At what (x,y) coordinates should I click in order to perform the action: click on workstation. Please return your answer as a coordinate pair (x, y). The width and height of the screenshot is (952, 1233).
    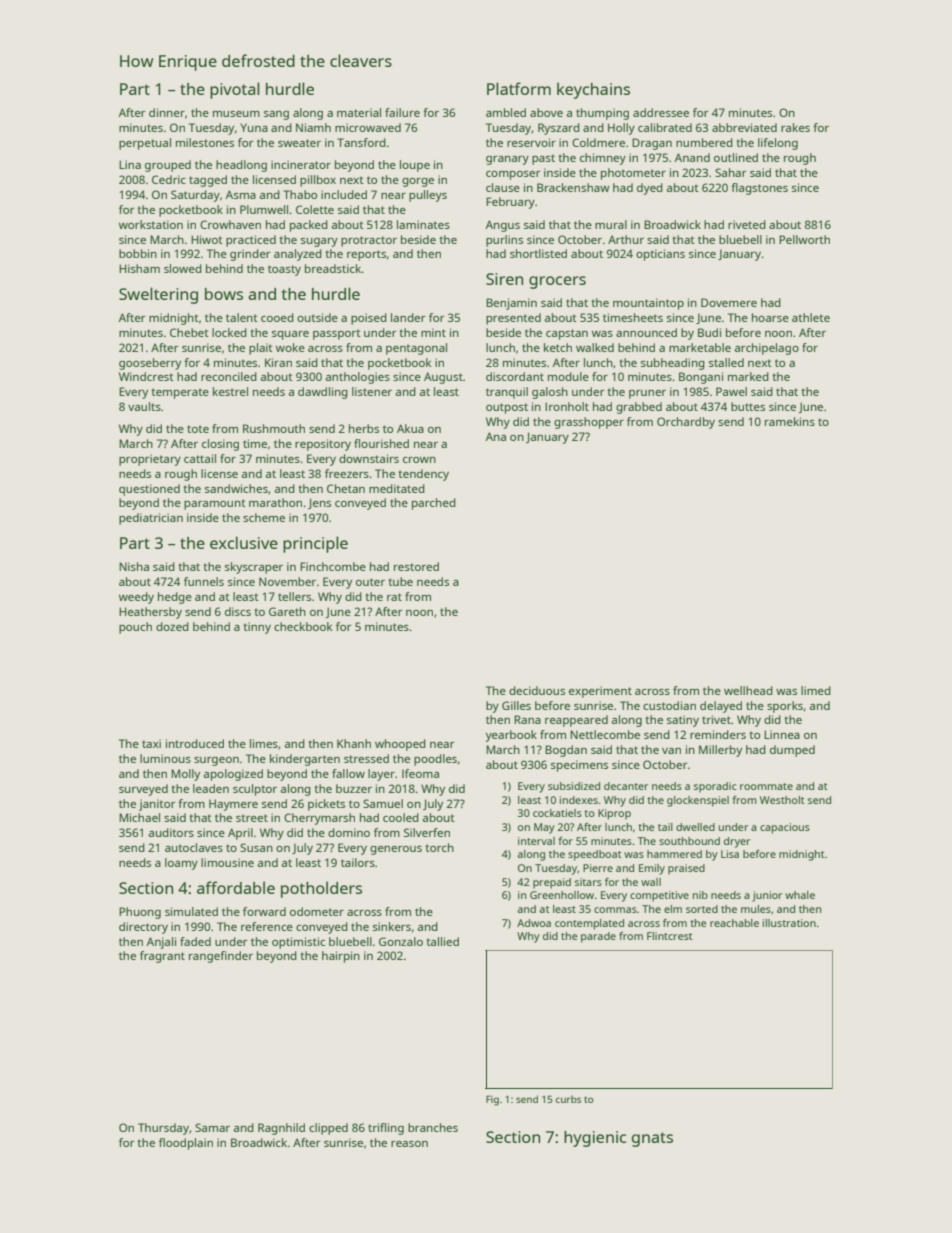
    Looking at the image, I should click on (151, 224).
